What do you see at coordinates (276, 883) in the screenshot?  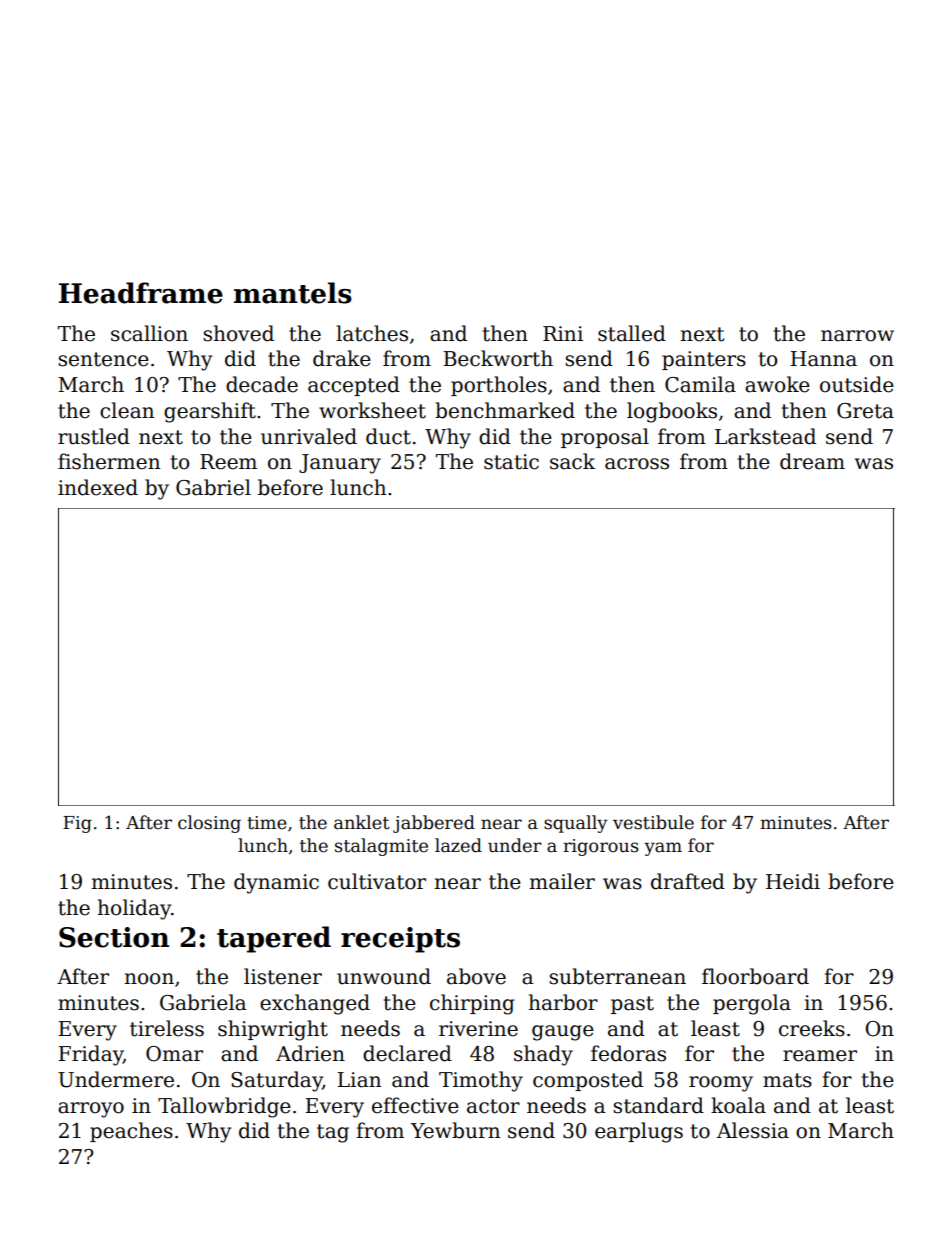 I see `dynamic` at bounding box center [276, 883].
